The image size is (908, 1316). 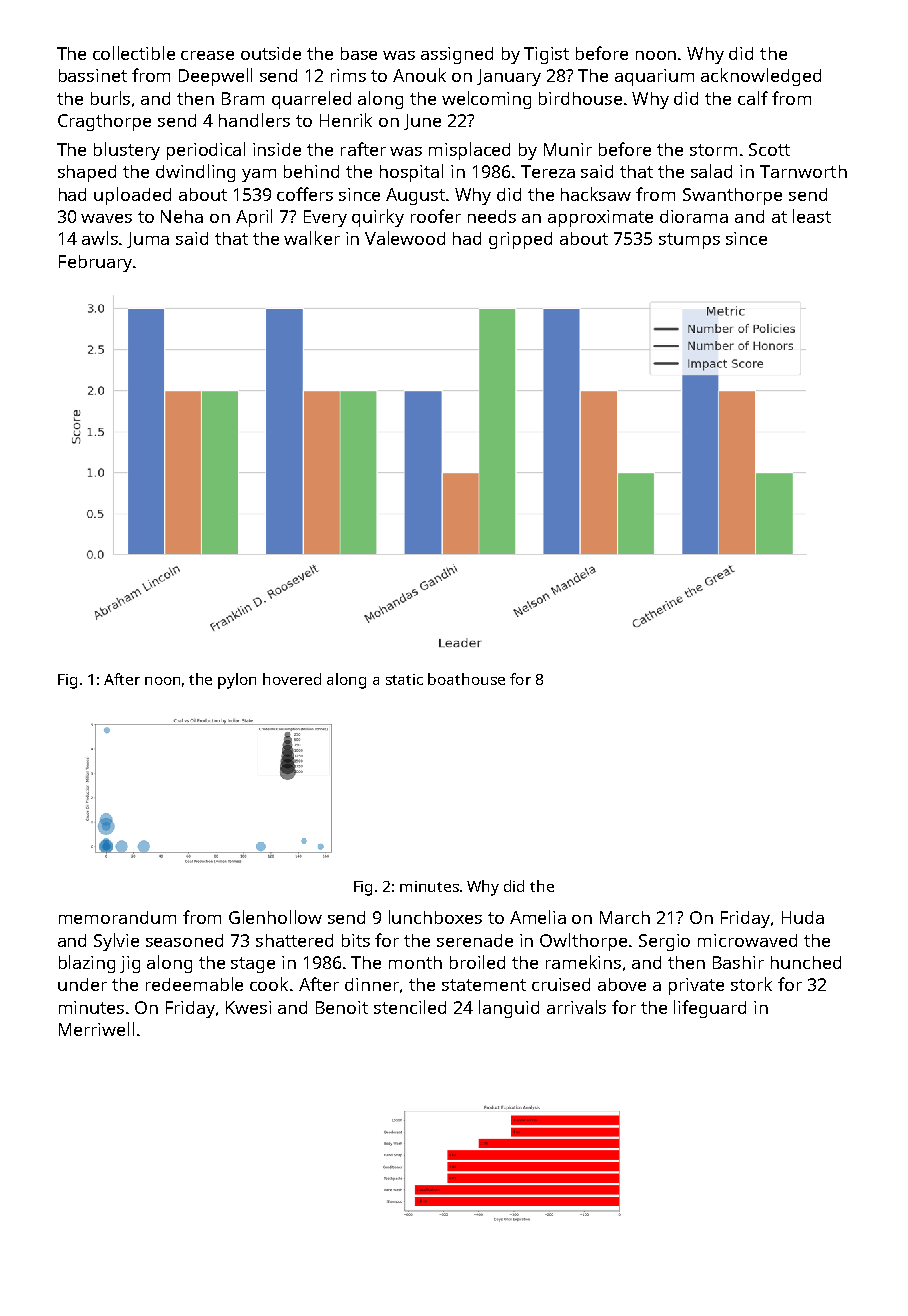 What do you see at coordinates (654, 77) in the screenshot?
I see `aquarium` at bounding box center [654, 77].
